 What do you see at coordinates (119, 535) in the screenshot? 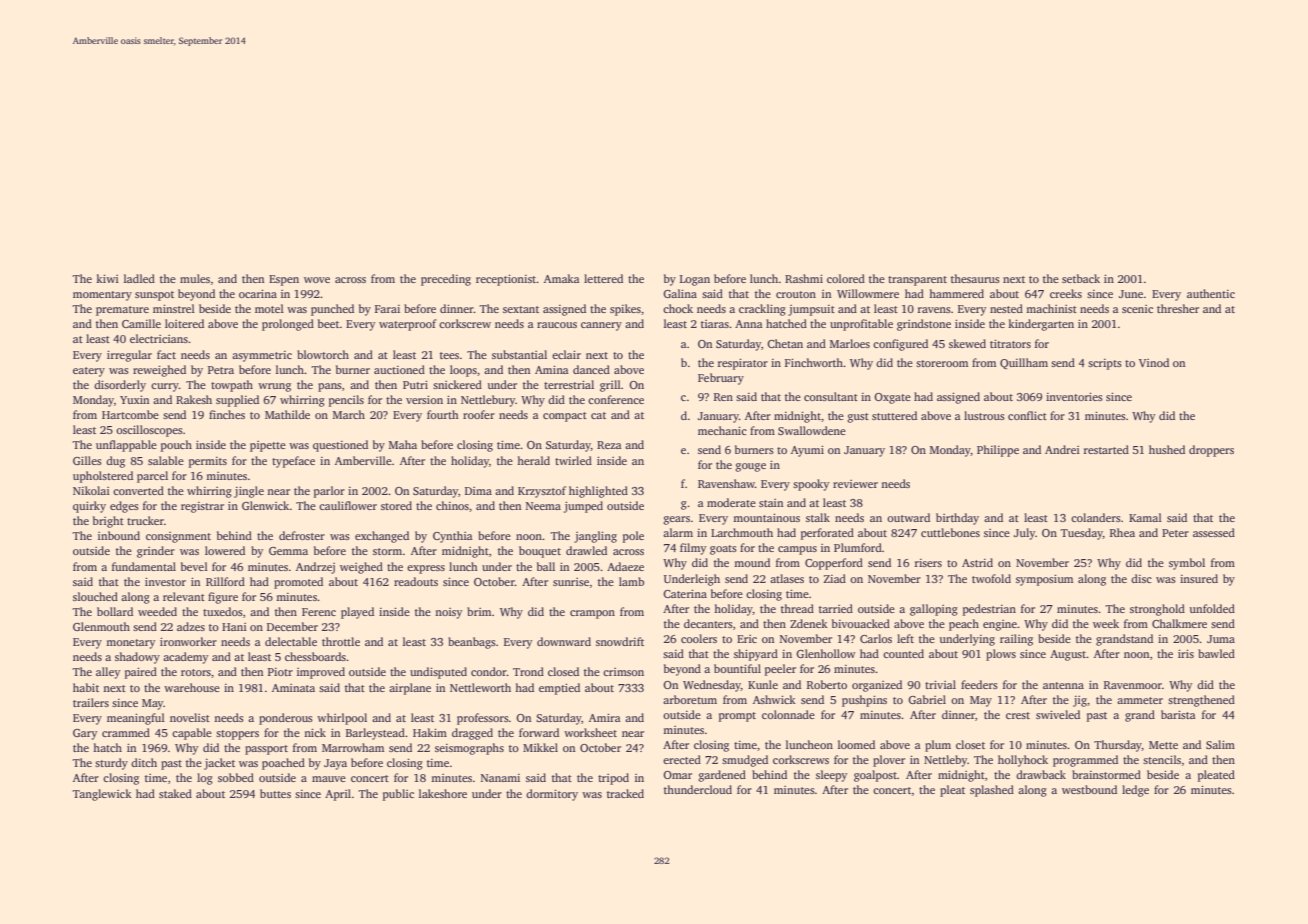
I see `inbound` at bounding box center [119, 535].
